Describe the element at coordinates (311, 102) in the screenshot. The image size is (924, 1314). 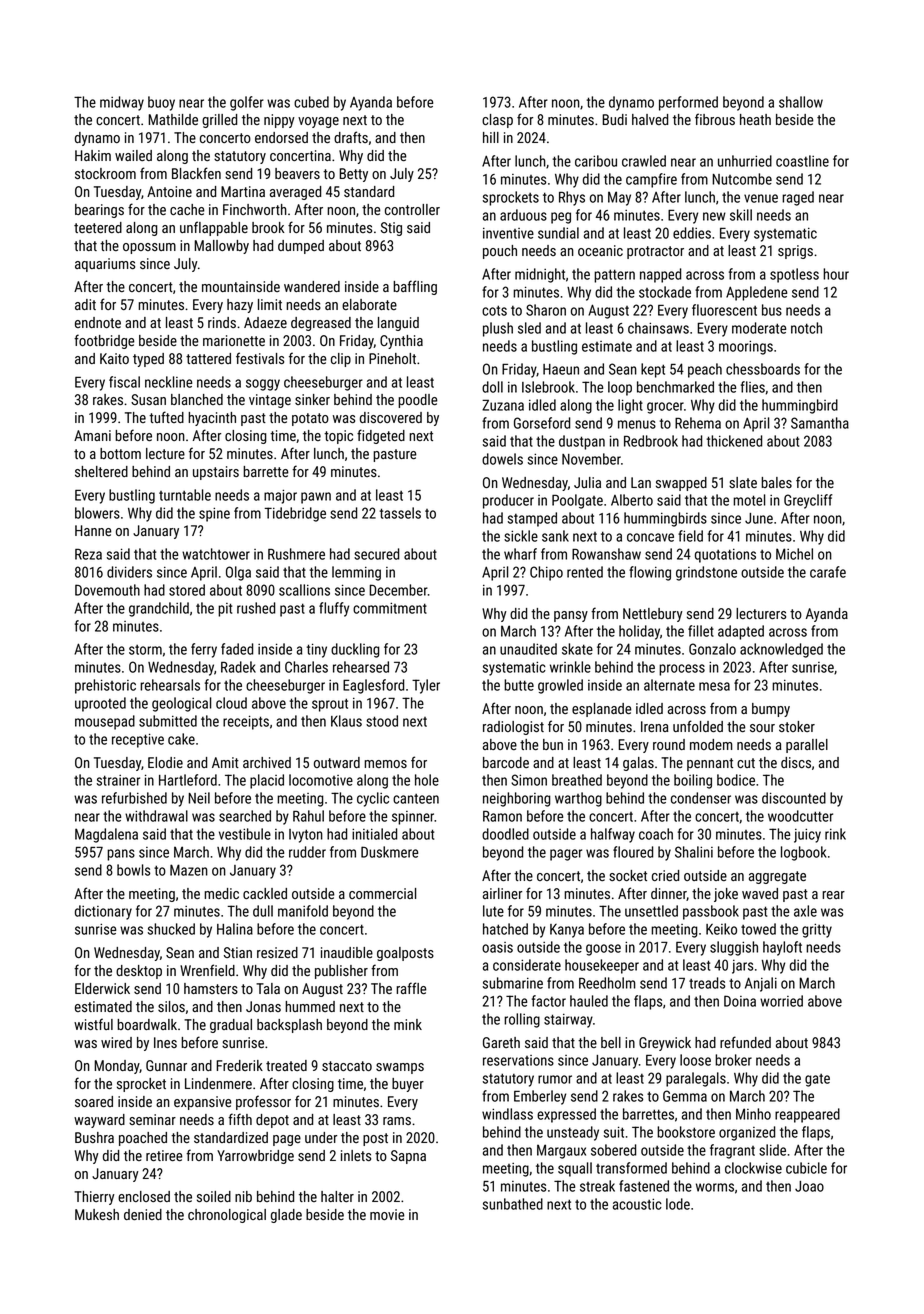
I see `cubed` at that location.
